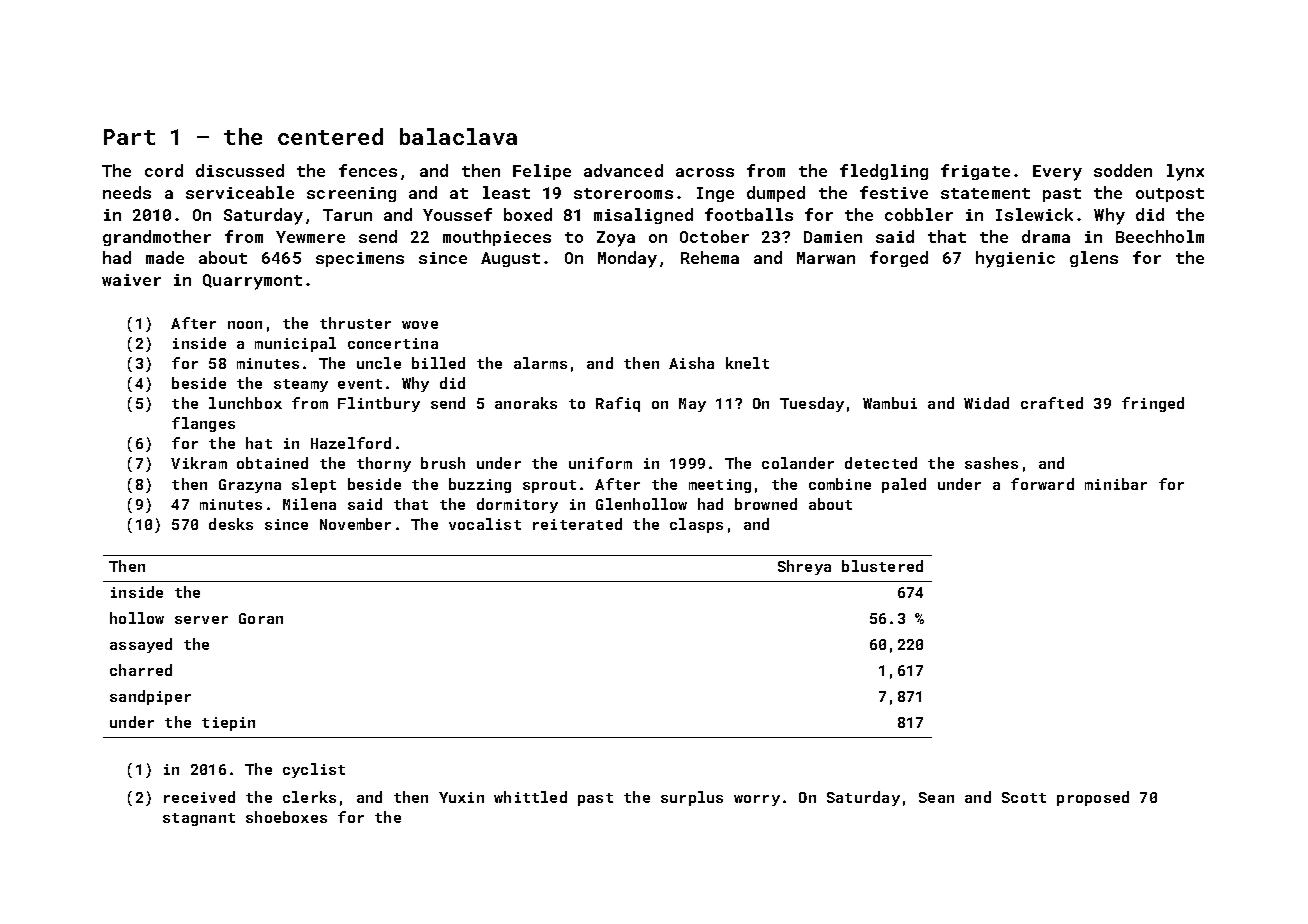 The image size is (1308, 924). Describe the element at coordinates (757, 800) in the screenshot. I see `worry` at that location.
